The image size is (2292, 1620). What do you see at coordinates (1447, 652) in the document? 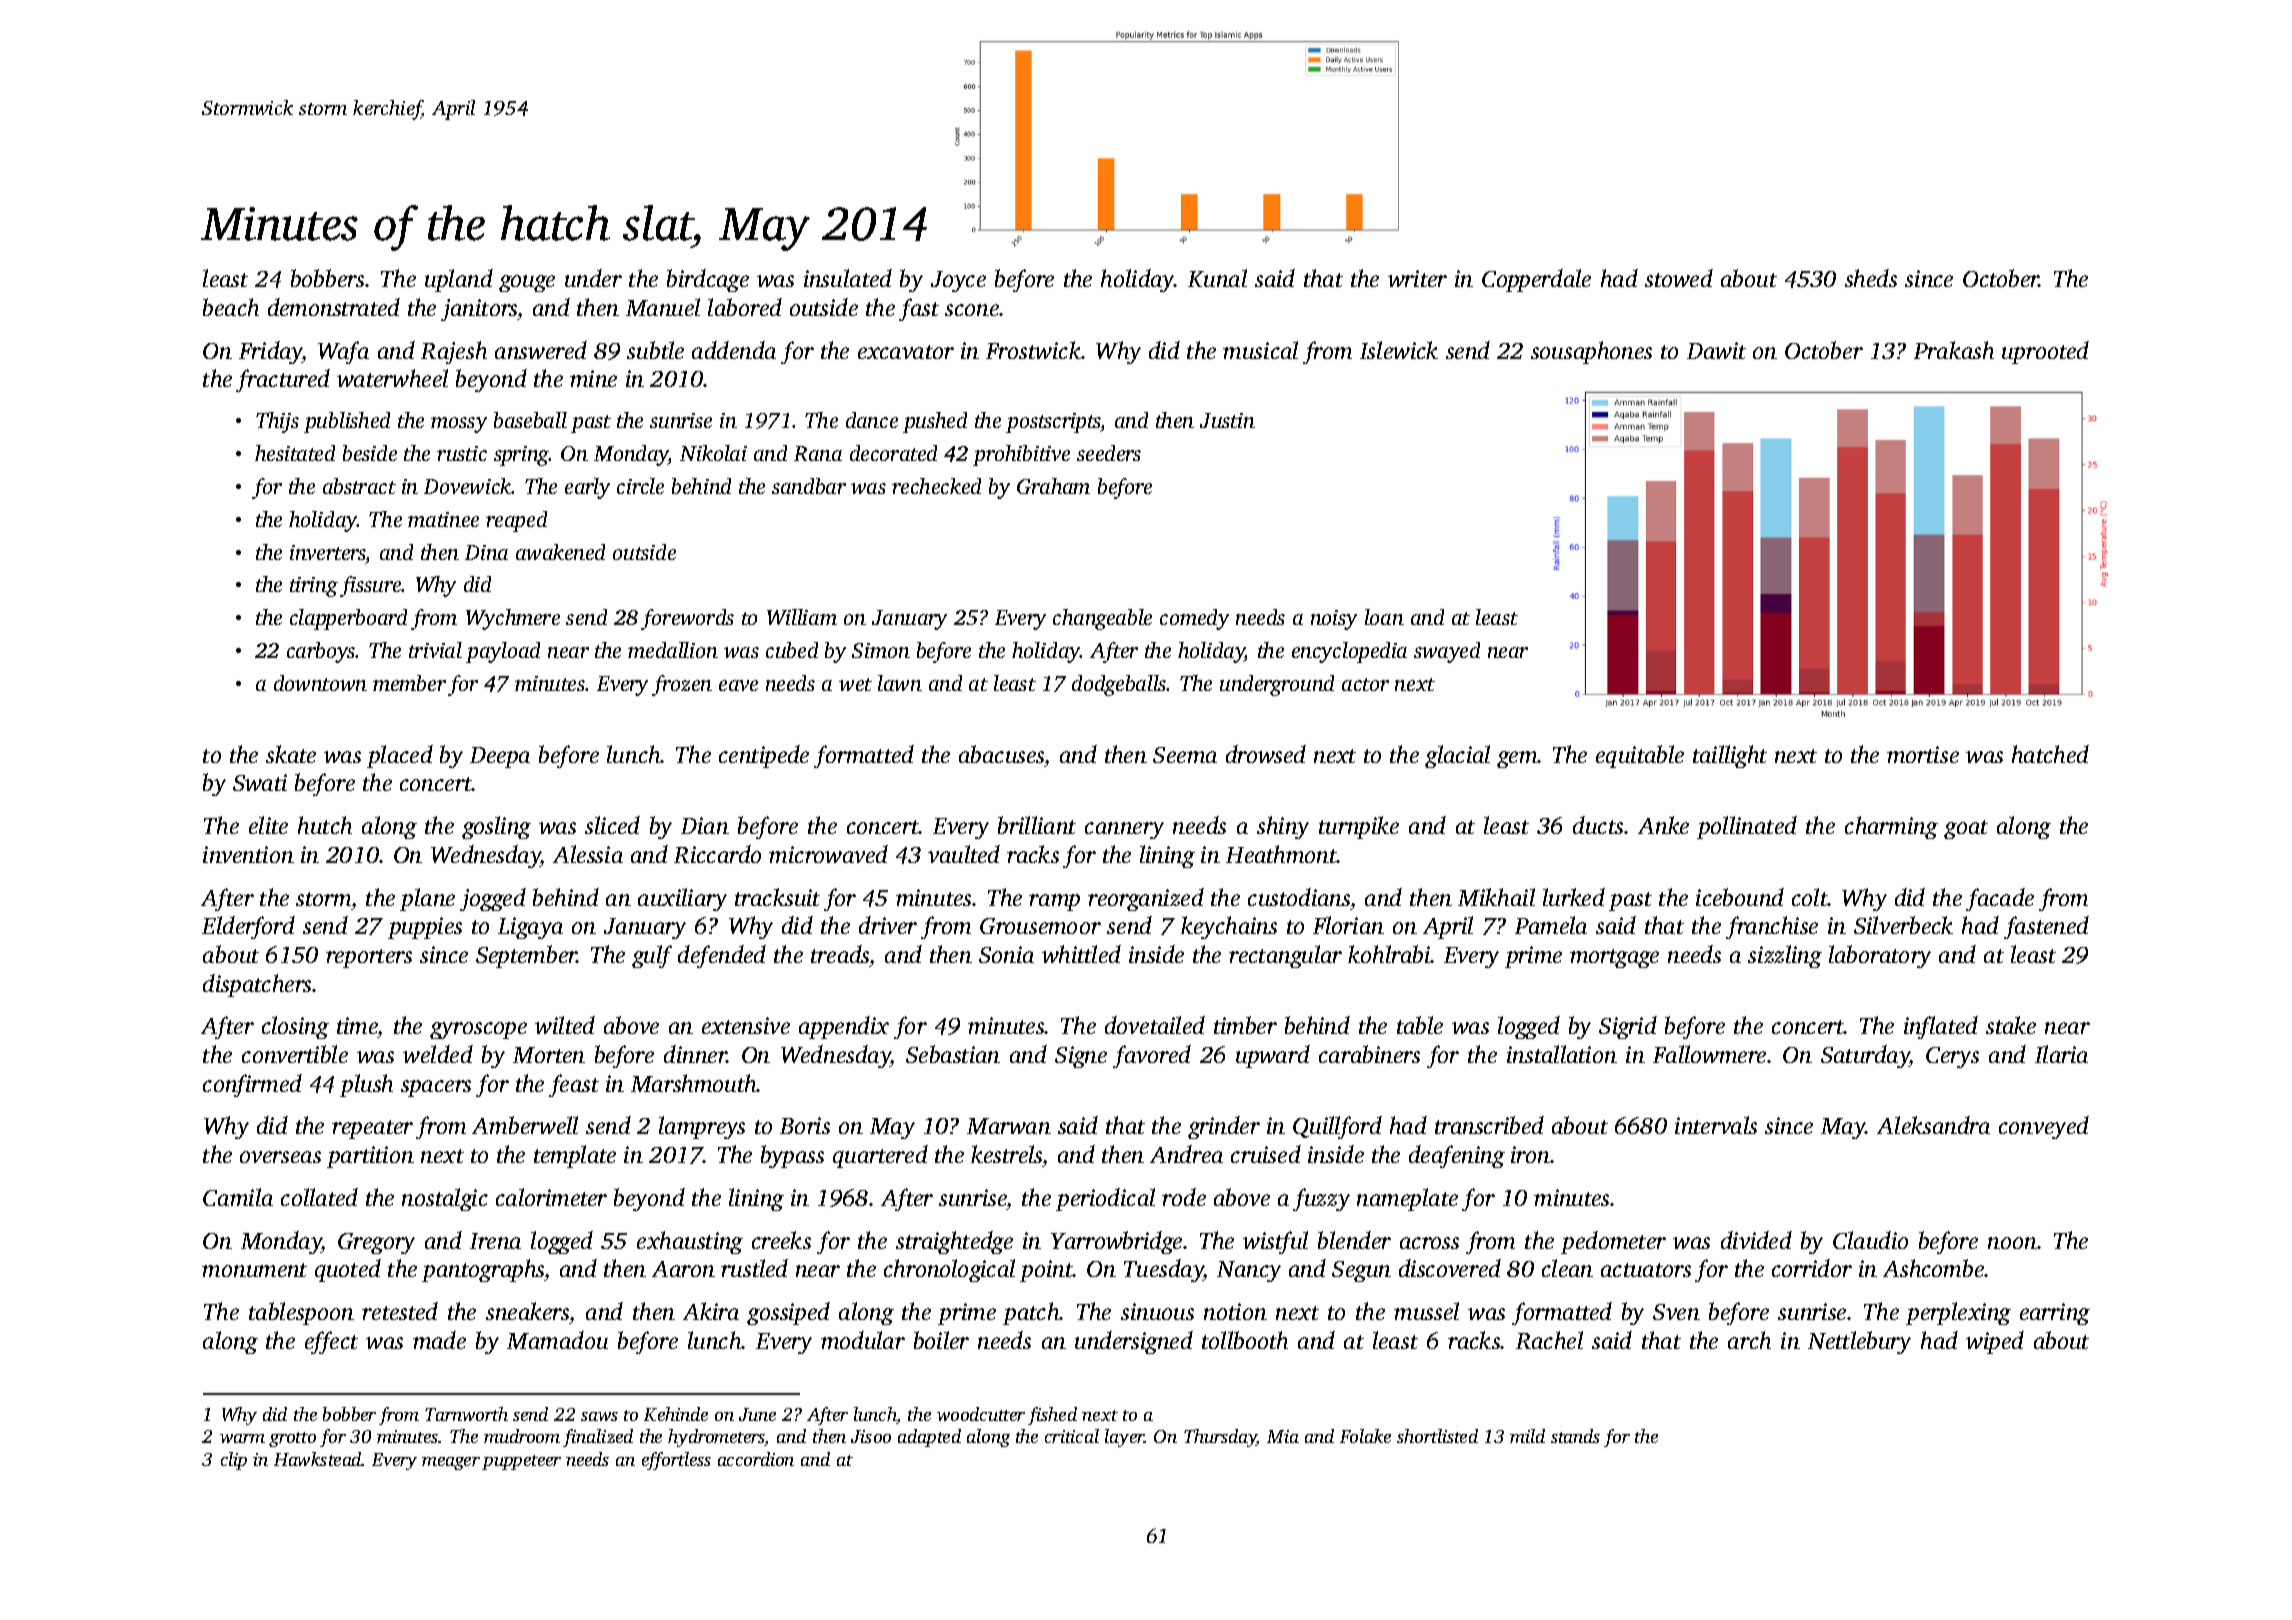
I see `swayed` at bounding box center [1447, 652].
